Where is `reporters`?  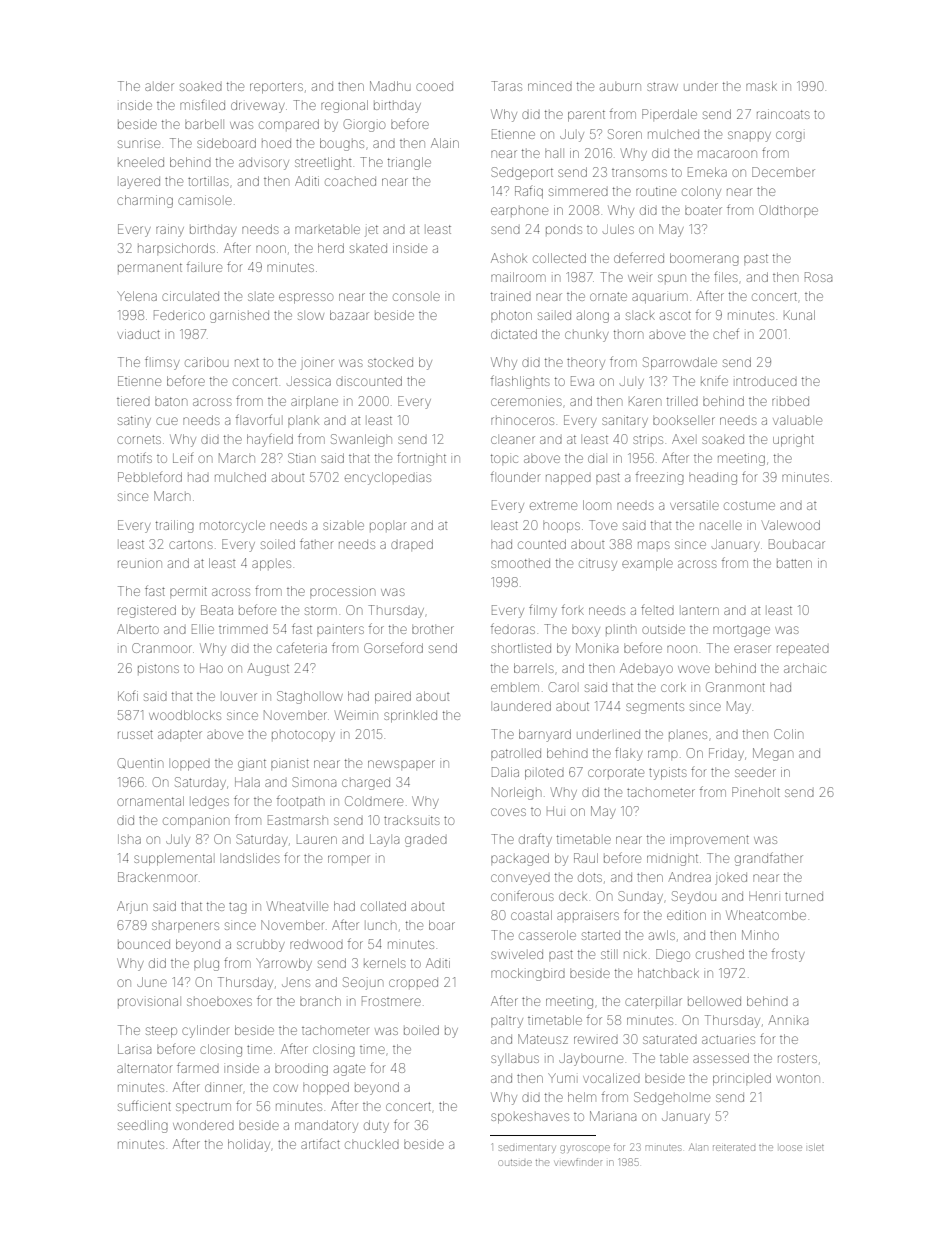
reporters is located at coordinates (276, 88).
